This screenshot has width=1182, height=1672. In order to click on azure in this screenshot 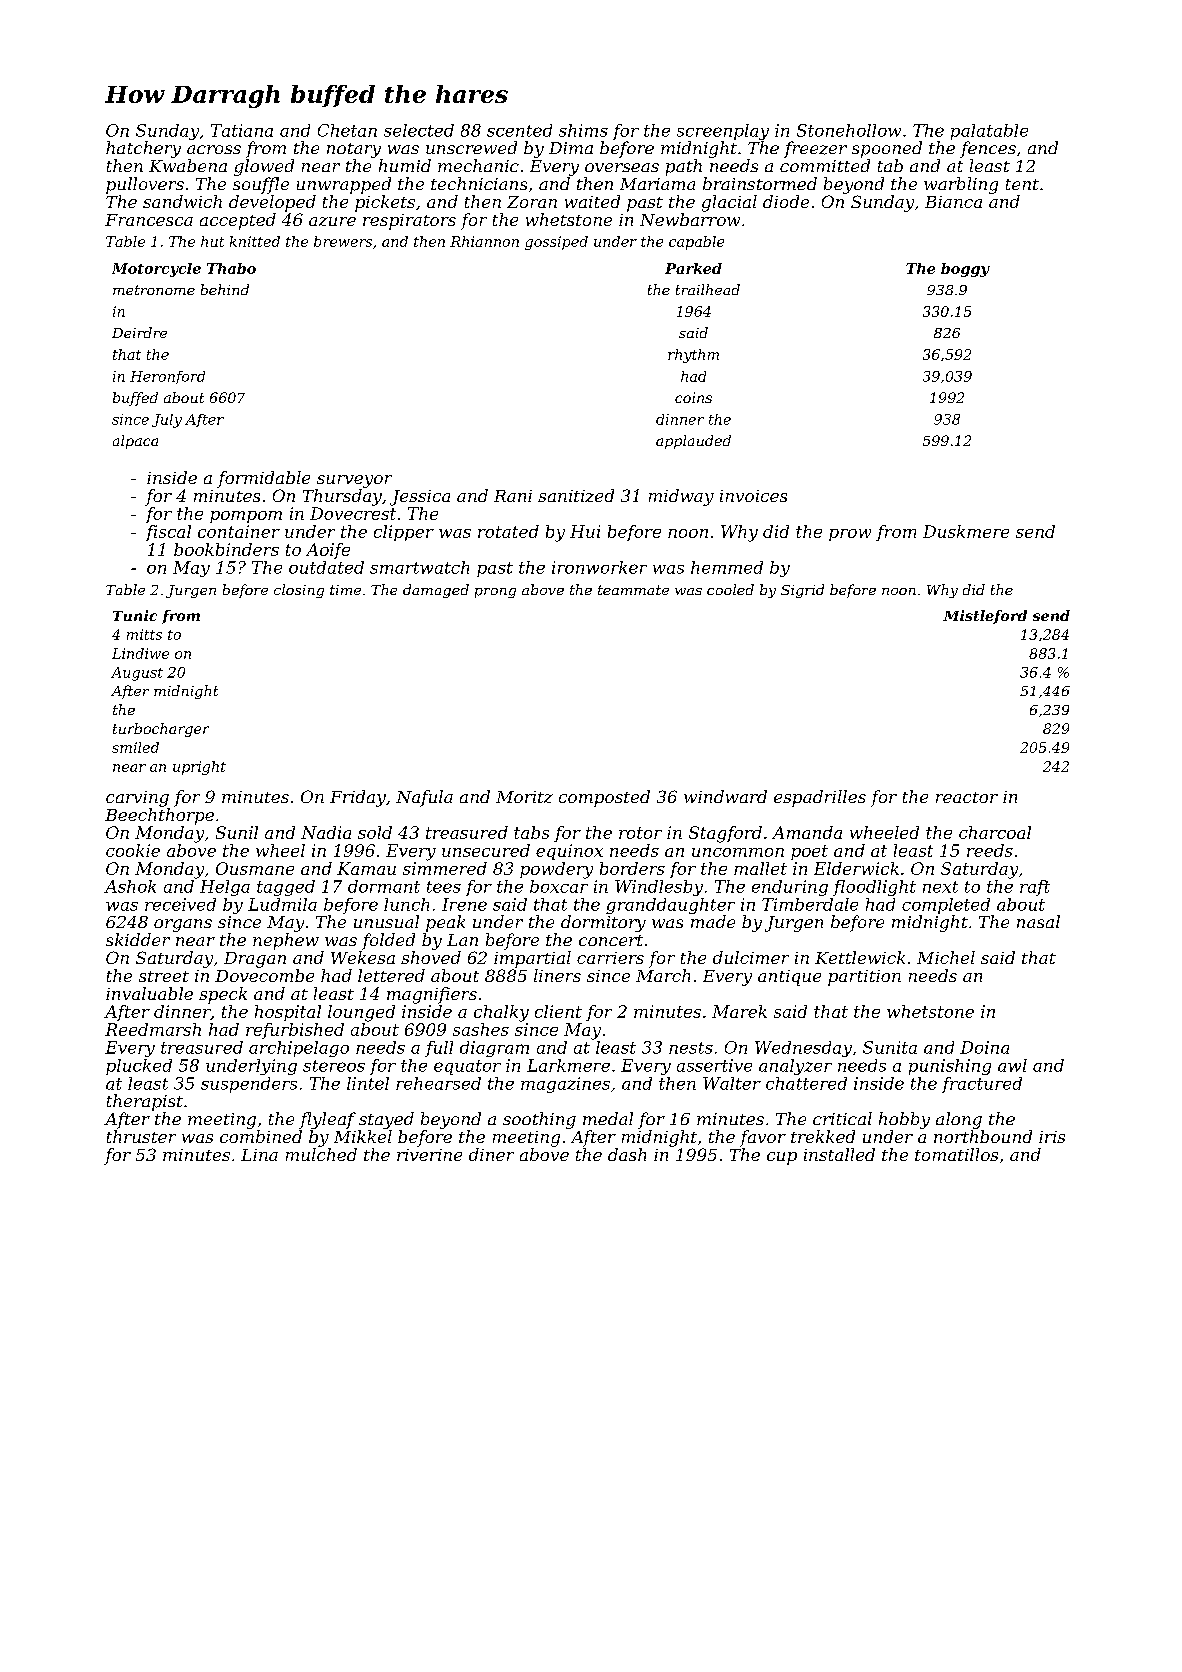, I will do `click(332, 221)`.
